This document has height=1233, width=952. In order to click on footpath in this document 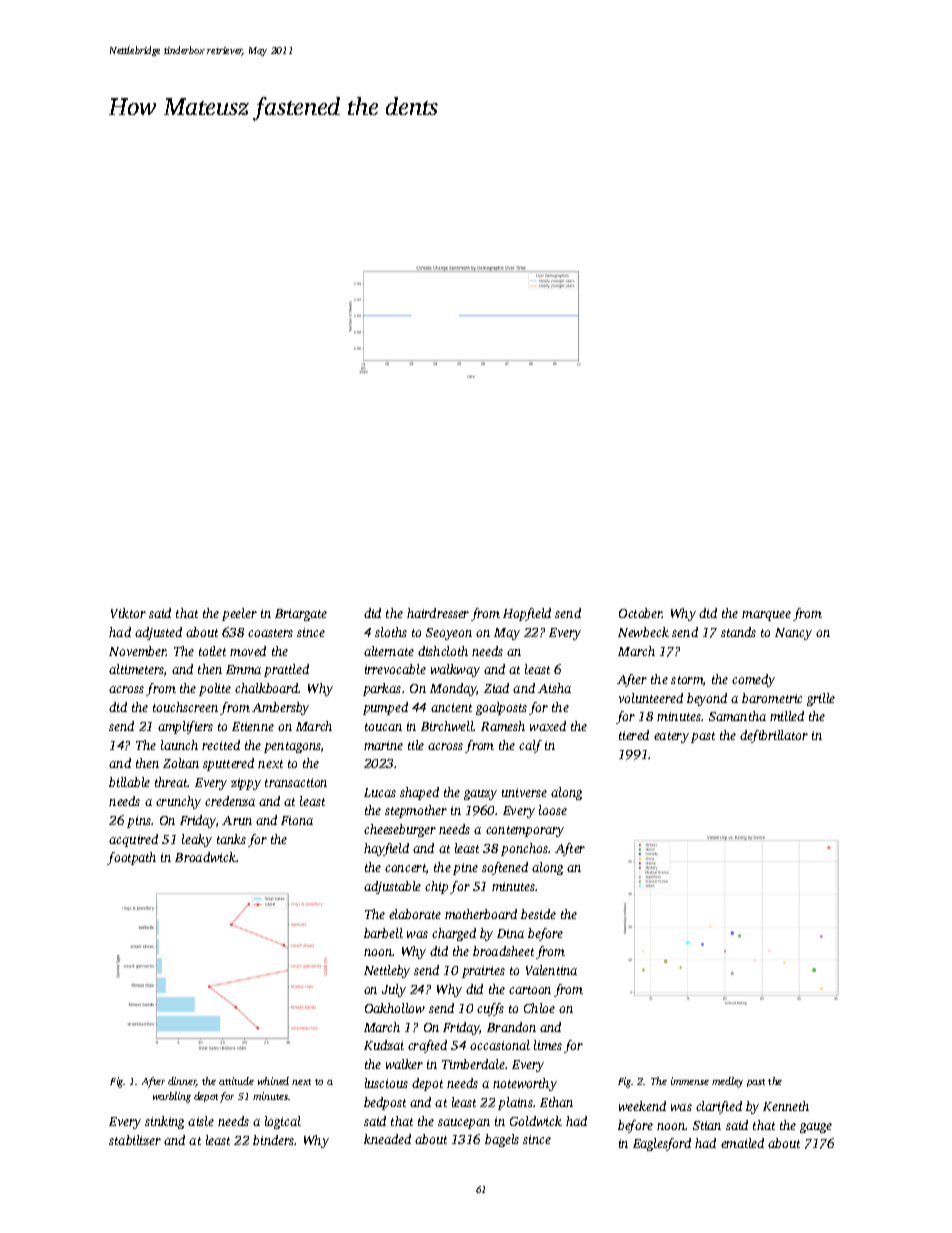, I will do `click(131, 858)`.
